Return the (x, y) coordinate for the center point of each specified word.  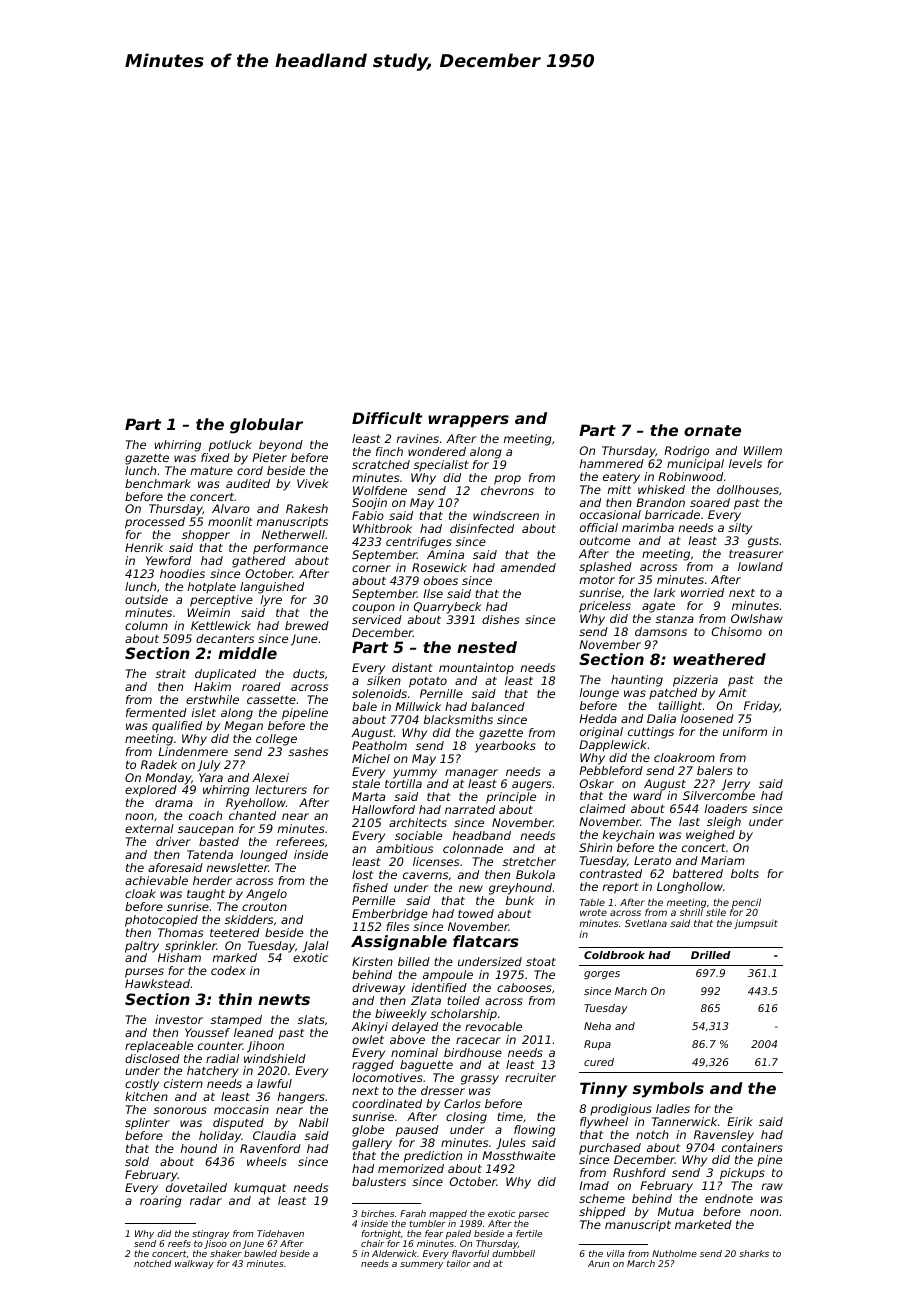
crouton (264, 907)
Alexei (270, 777)
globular (266, 426)
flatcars (486, 941)
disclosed (152, 1058)
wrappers (468, 421)
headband (482, 835)
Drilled (711, 955)
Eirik (740, 1121)
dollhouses (748, 489)
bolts (745, 873)
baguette (426, 1066)
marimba (648, 527)
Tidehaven (280, 1233)
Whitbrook (382, 528)
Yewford (168, 560)
